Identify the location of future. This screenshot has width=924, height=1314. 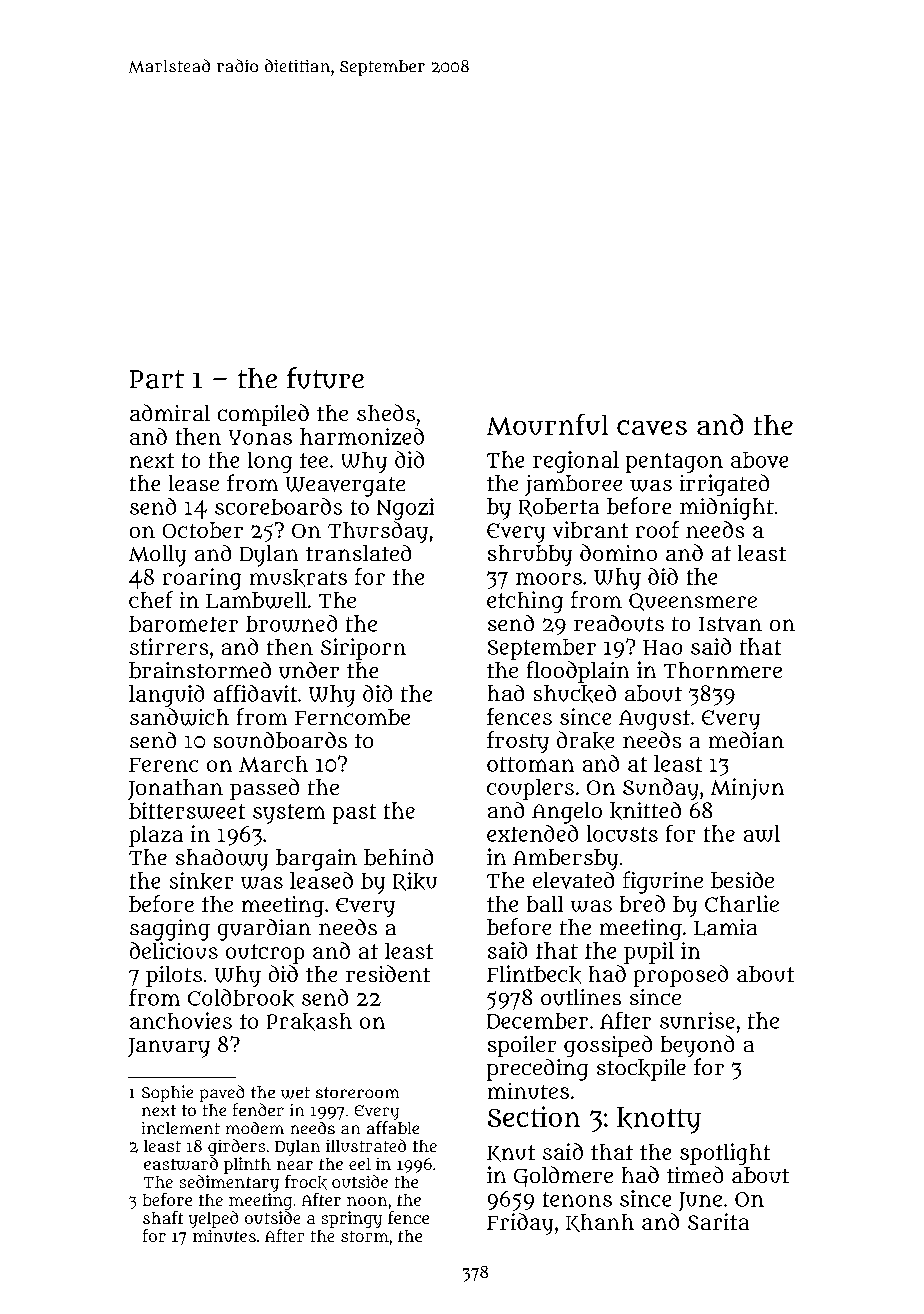
(325, 378).
